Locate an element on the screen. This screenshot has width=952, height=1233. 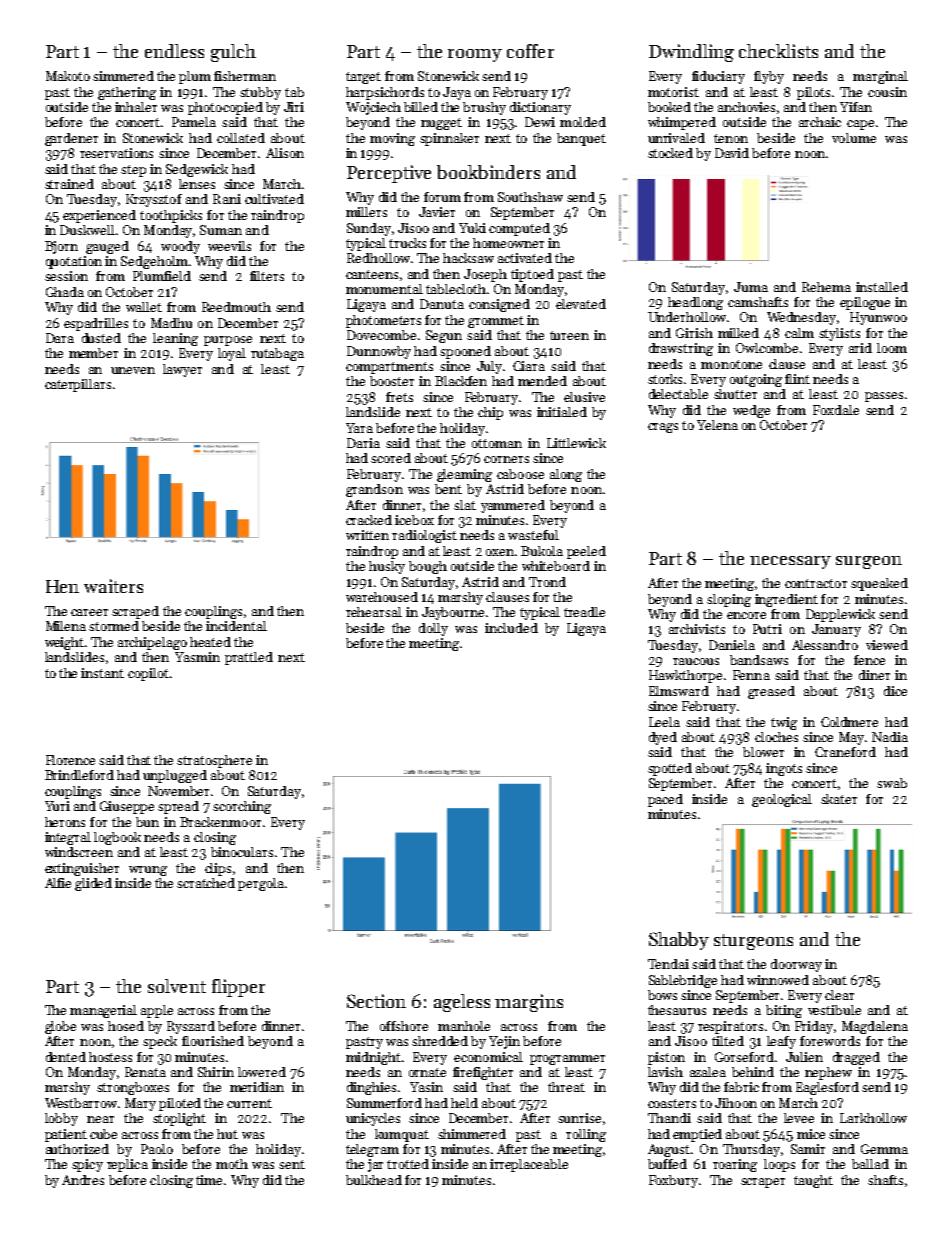
cape is located at coordinates (860, 125).
